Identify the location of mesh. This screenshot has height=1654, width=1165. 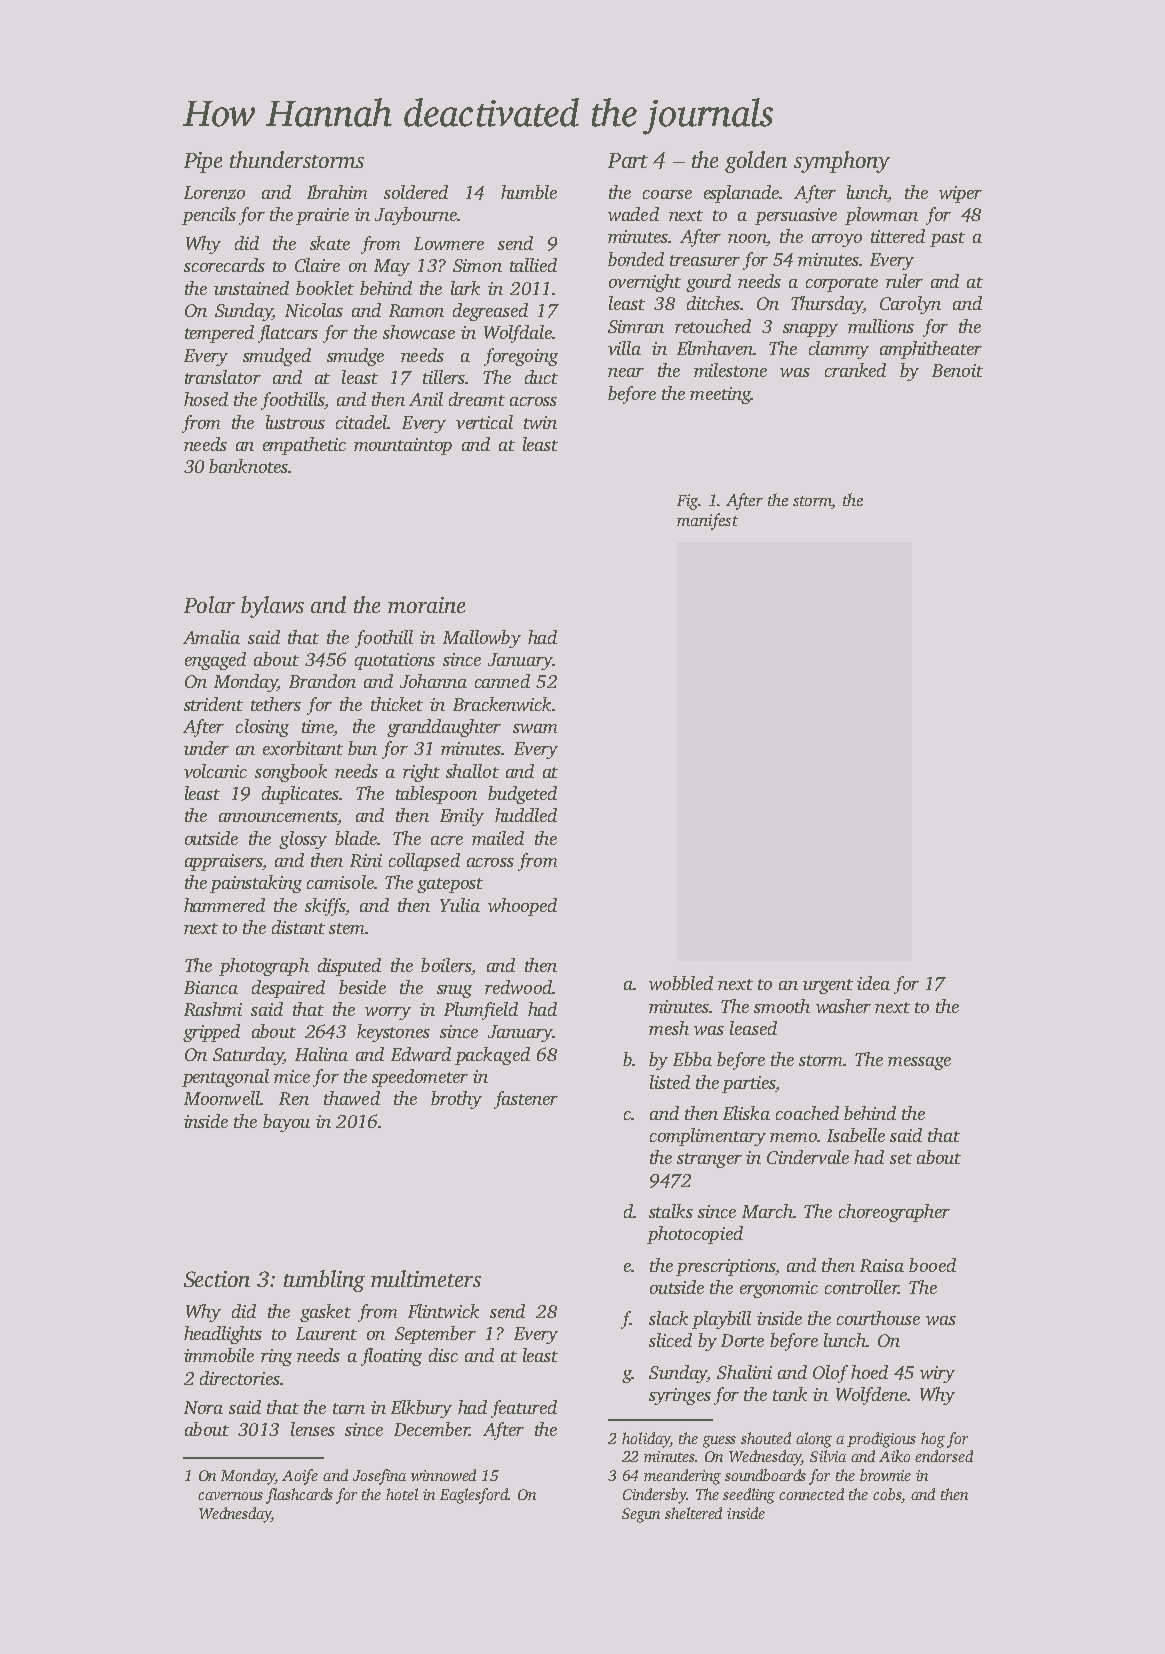
(669, 1028).
